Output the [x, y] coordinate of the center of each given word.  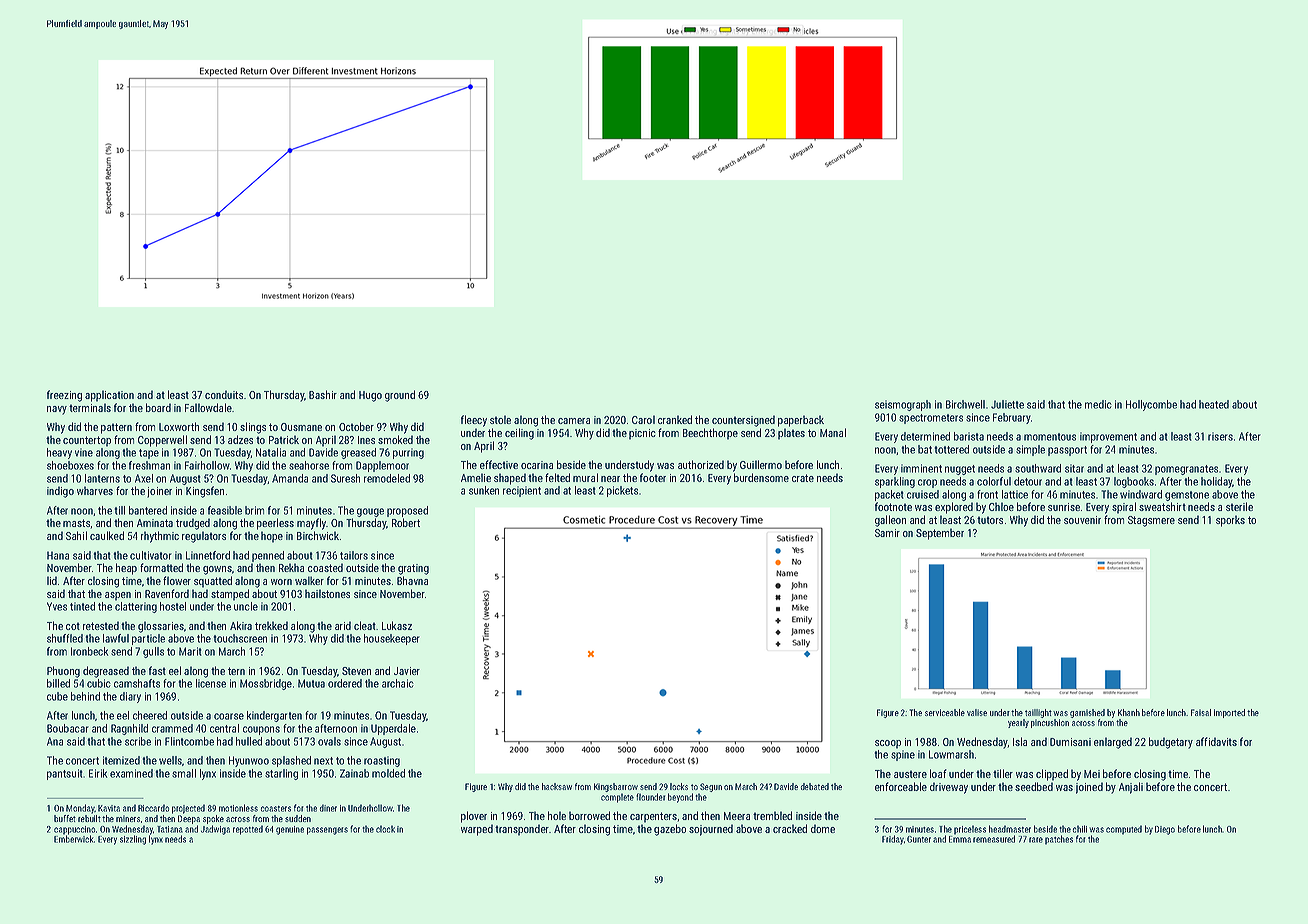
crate [803, 478]
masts [77, 524]
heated [1214, 404]
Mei [1092, 774]
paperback [801, 421]
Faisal [1201, 712]
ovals [329, 741]
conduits [224, 394]
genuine [290, 830]
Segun [711, 787]
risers [1220, 436]
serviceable [945, 712]
